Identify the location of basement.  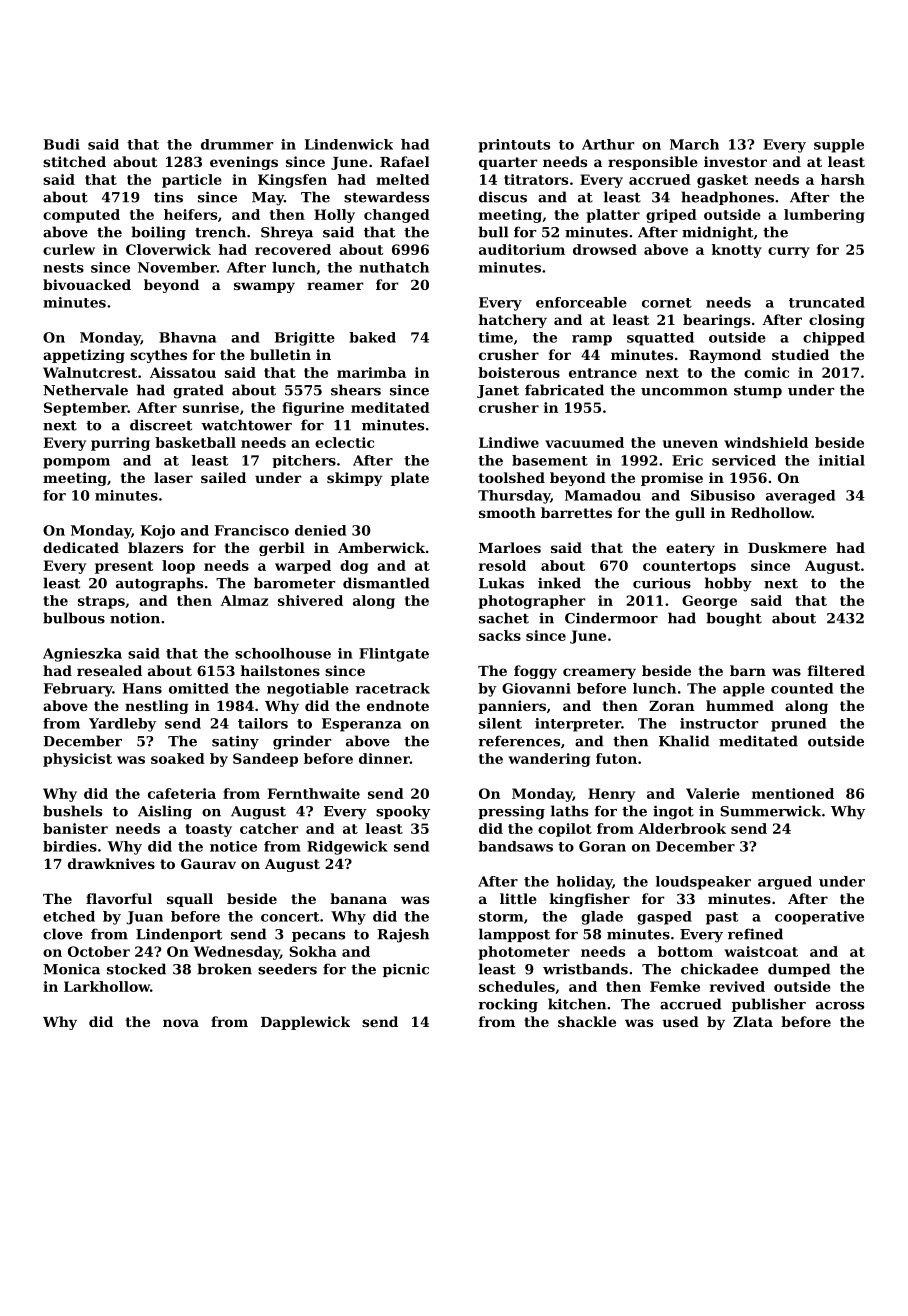
(550, 460).
